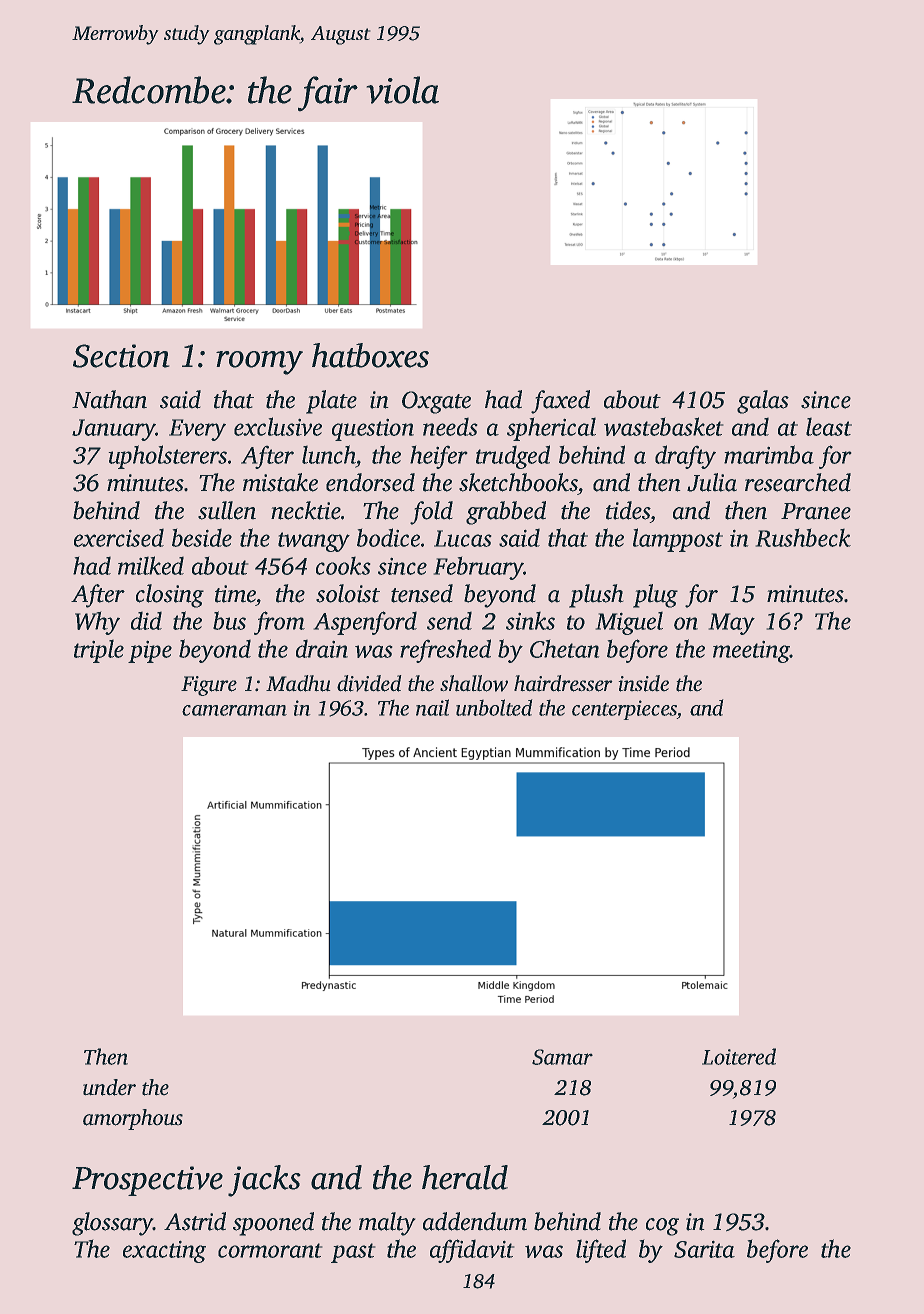 Image resolution: width=924 pixels, height=1314 pixels. I want to click on meeting, so click(751, 651).
